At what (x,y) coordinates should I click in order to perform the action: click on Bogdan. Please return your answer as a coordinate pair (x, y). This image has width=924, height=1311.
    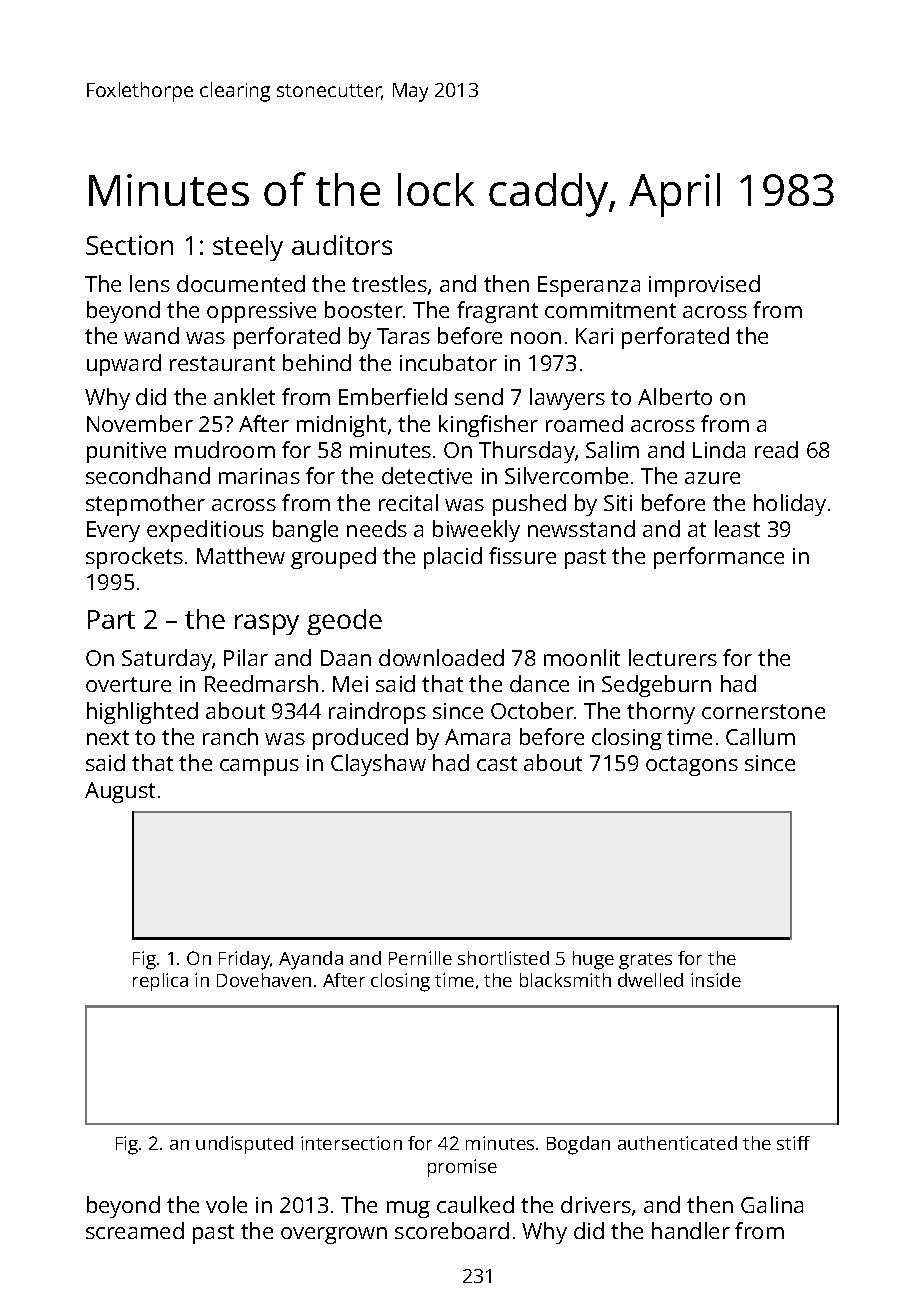
    Looking at the image, I should click on (578, 1145).
